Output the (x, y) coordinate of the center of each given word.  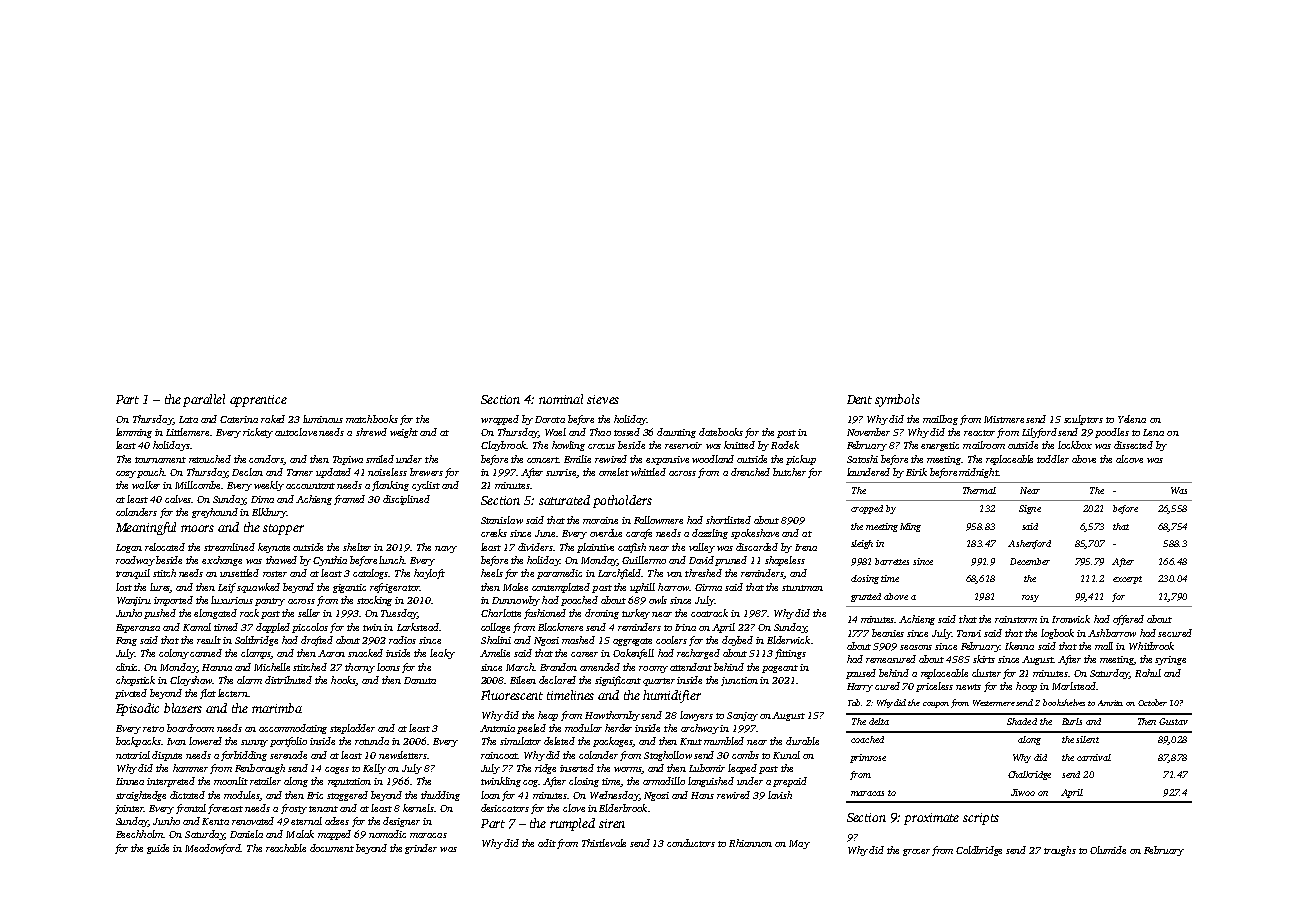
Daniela (246, 834)
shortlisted (728, 520)
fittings (790, 654)
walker (146, 485)
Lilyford (1039, 433)
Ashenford (1029, 544)
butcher (789, 472)
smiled (380, 459)
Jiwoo (1023, 792)
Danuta (420, 680)
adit (547, 843)
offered (1128, 620)
